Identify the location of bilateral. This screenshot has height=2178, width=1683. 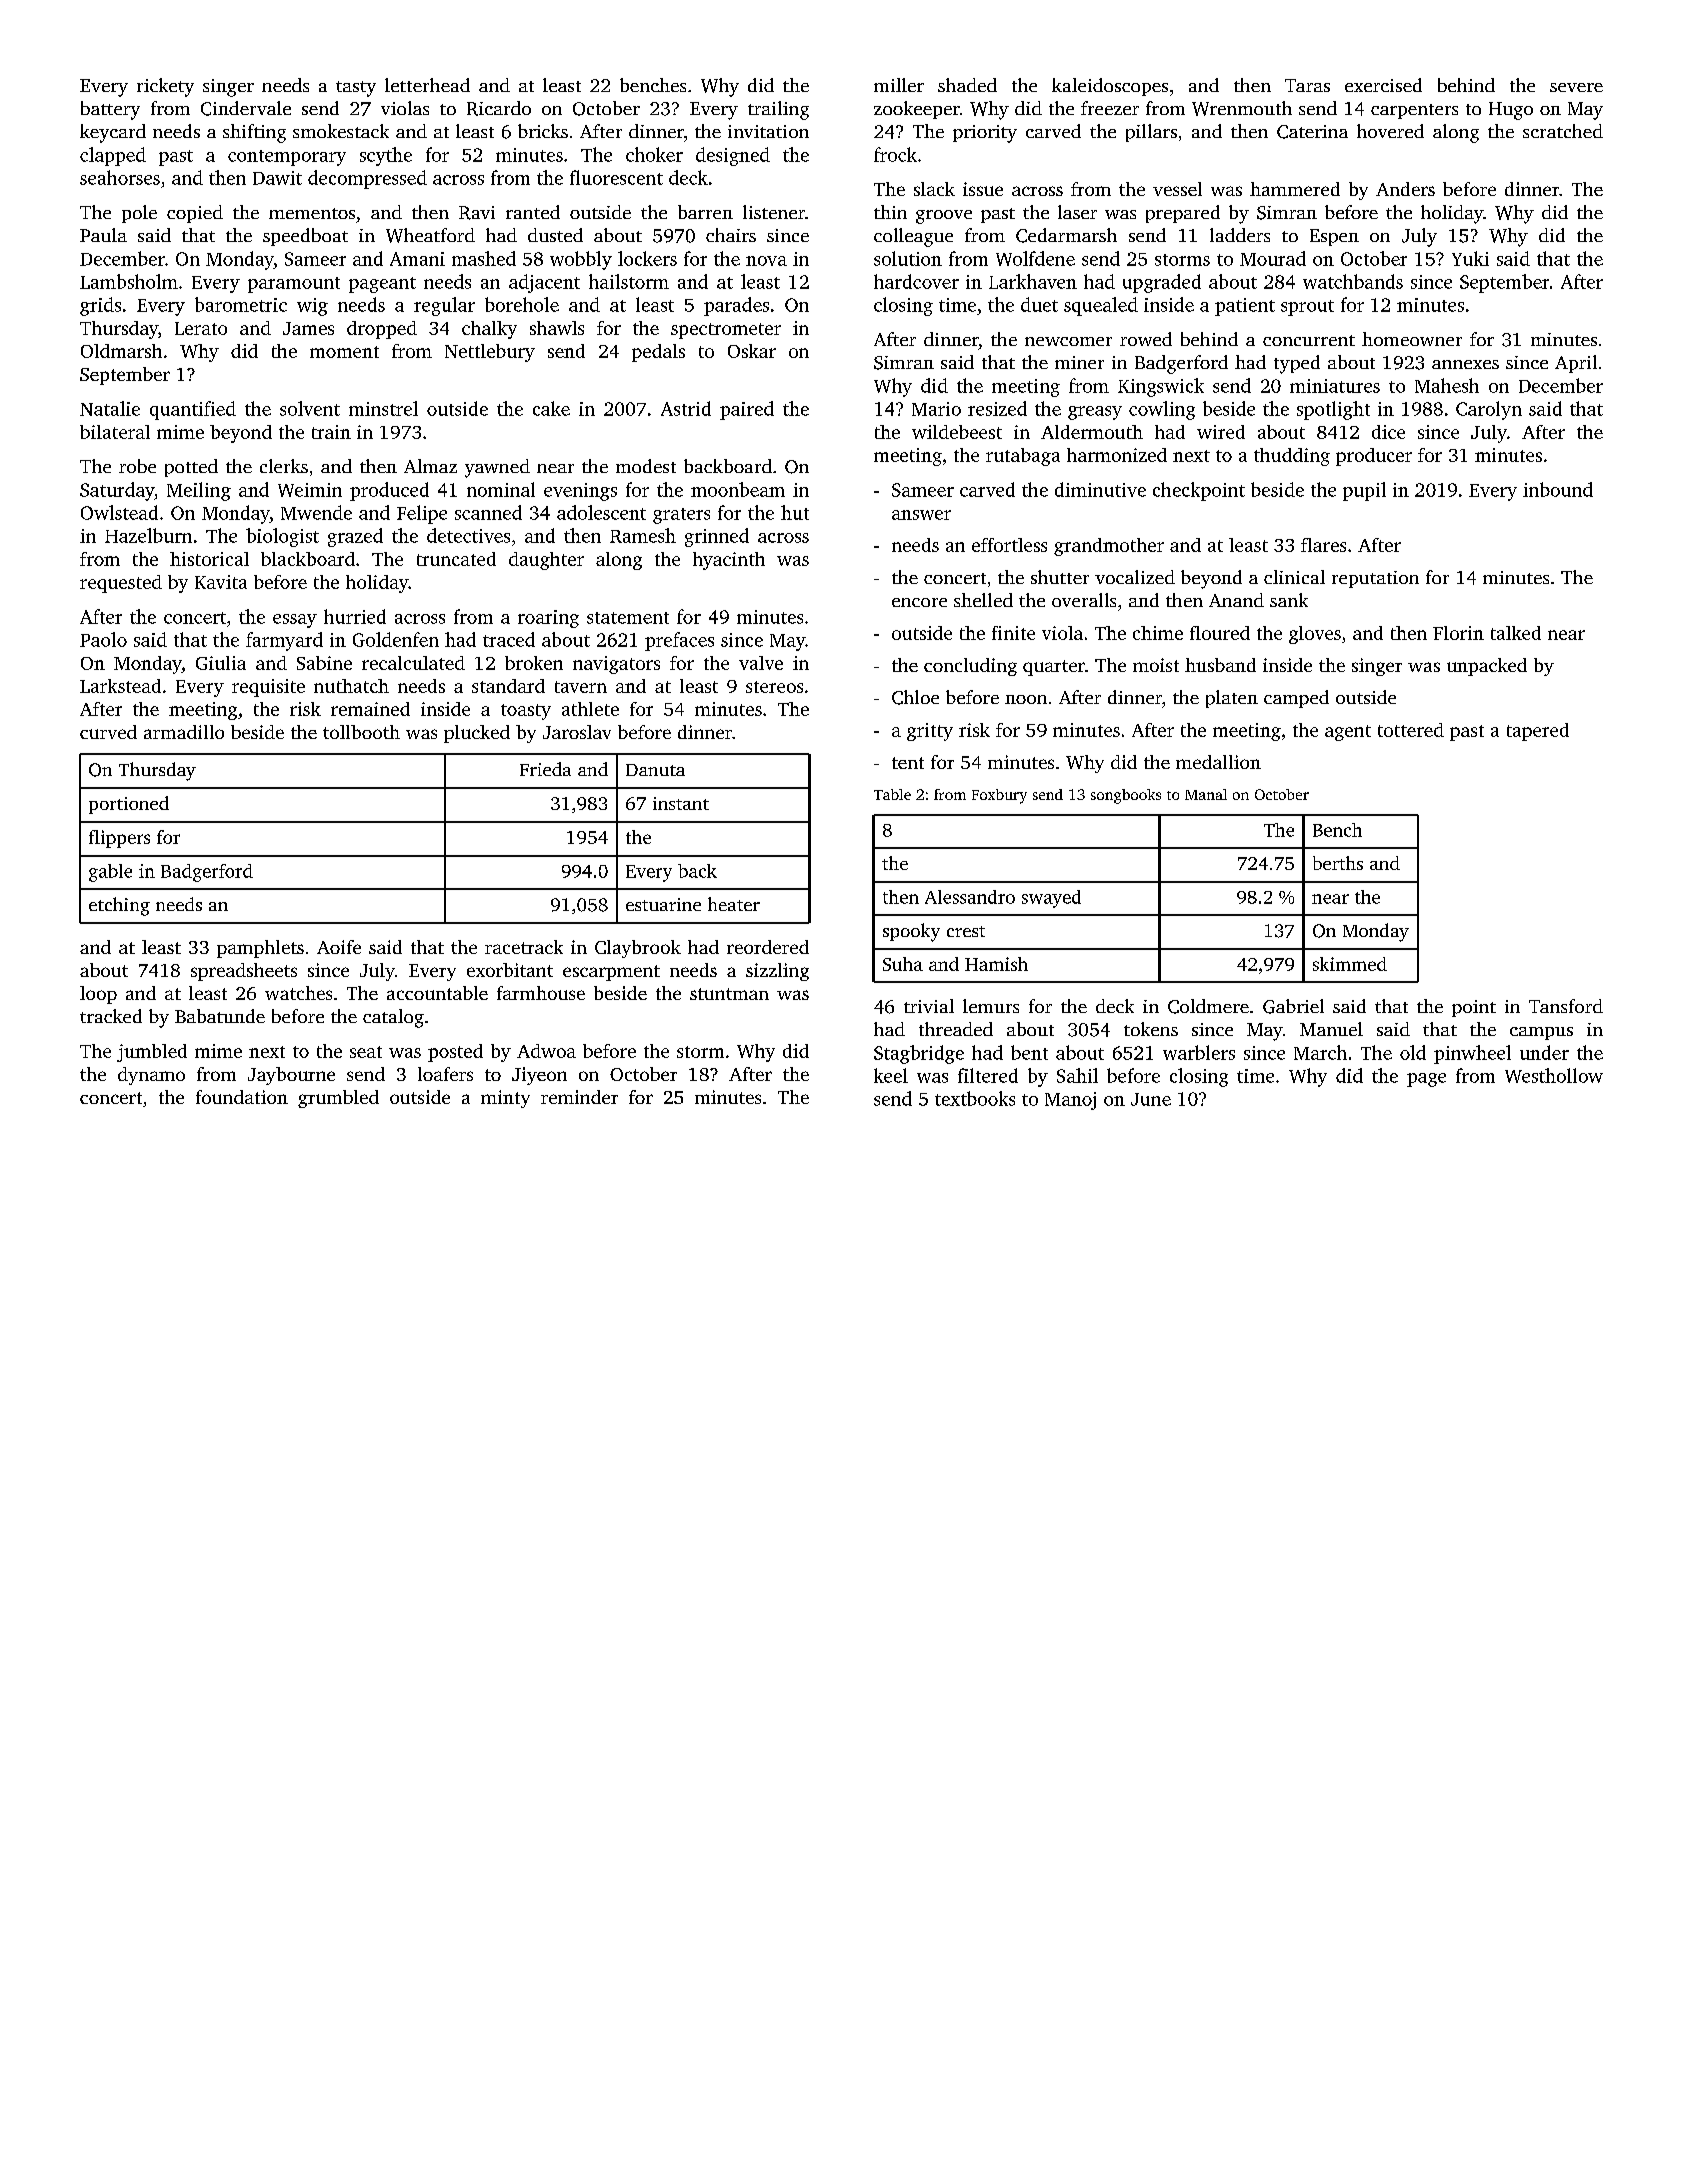
(115, 432).
